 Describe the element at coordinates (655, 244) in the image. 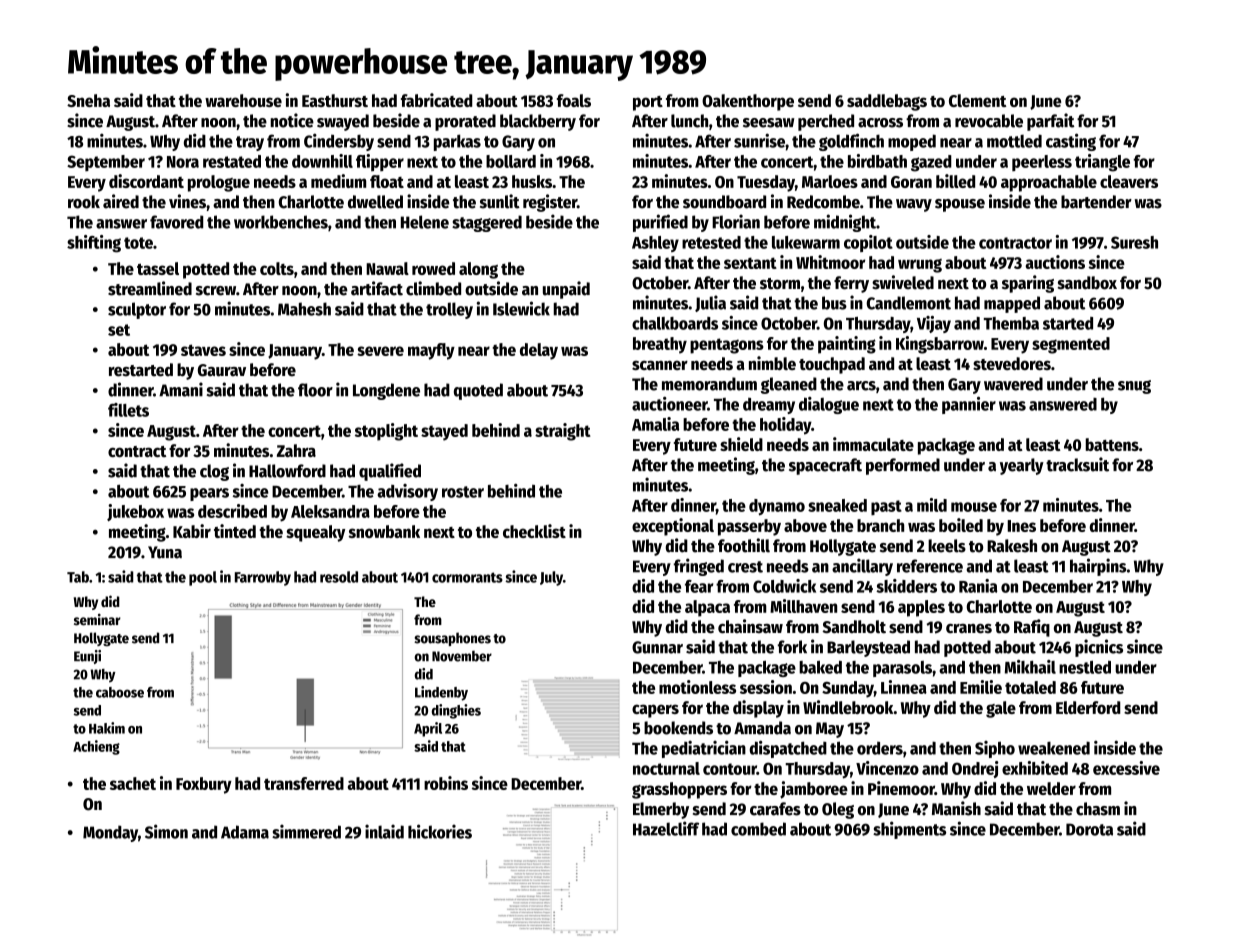

I see `Ashley` at that location.
